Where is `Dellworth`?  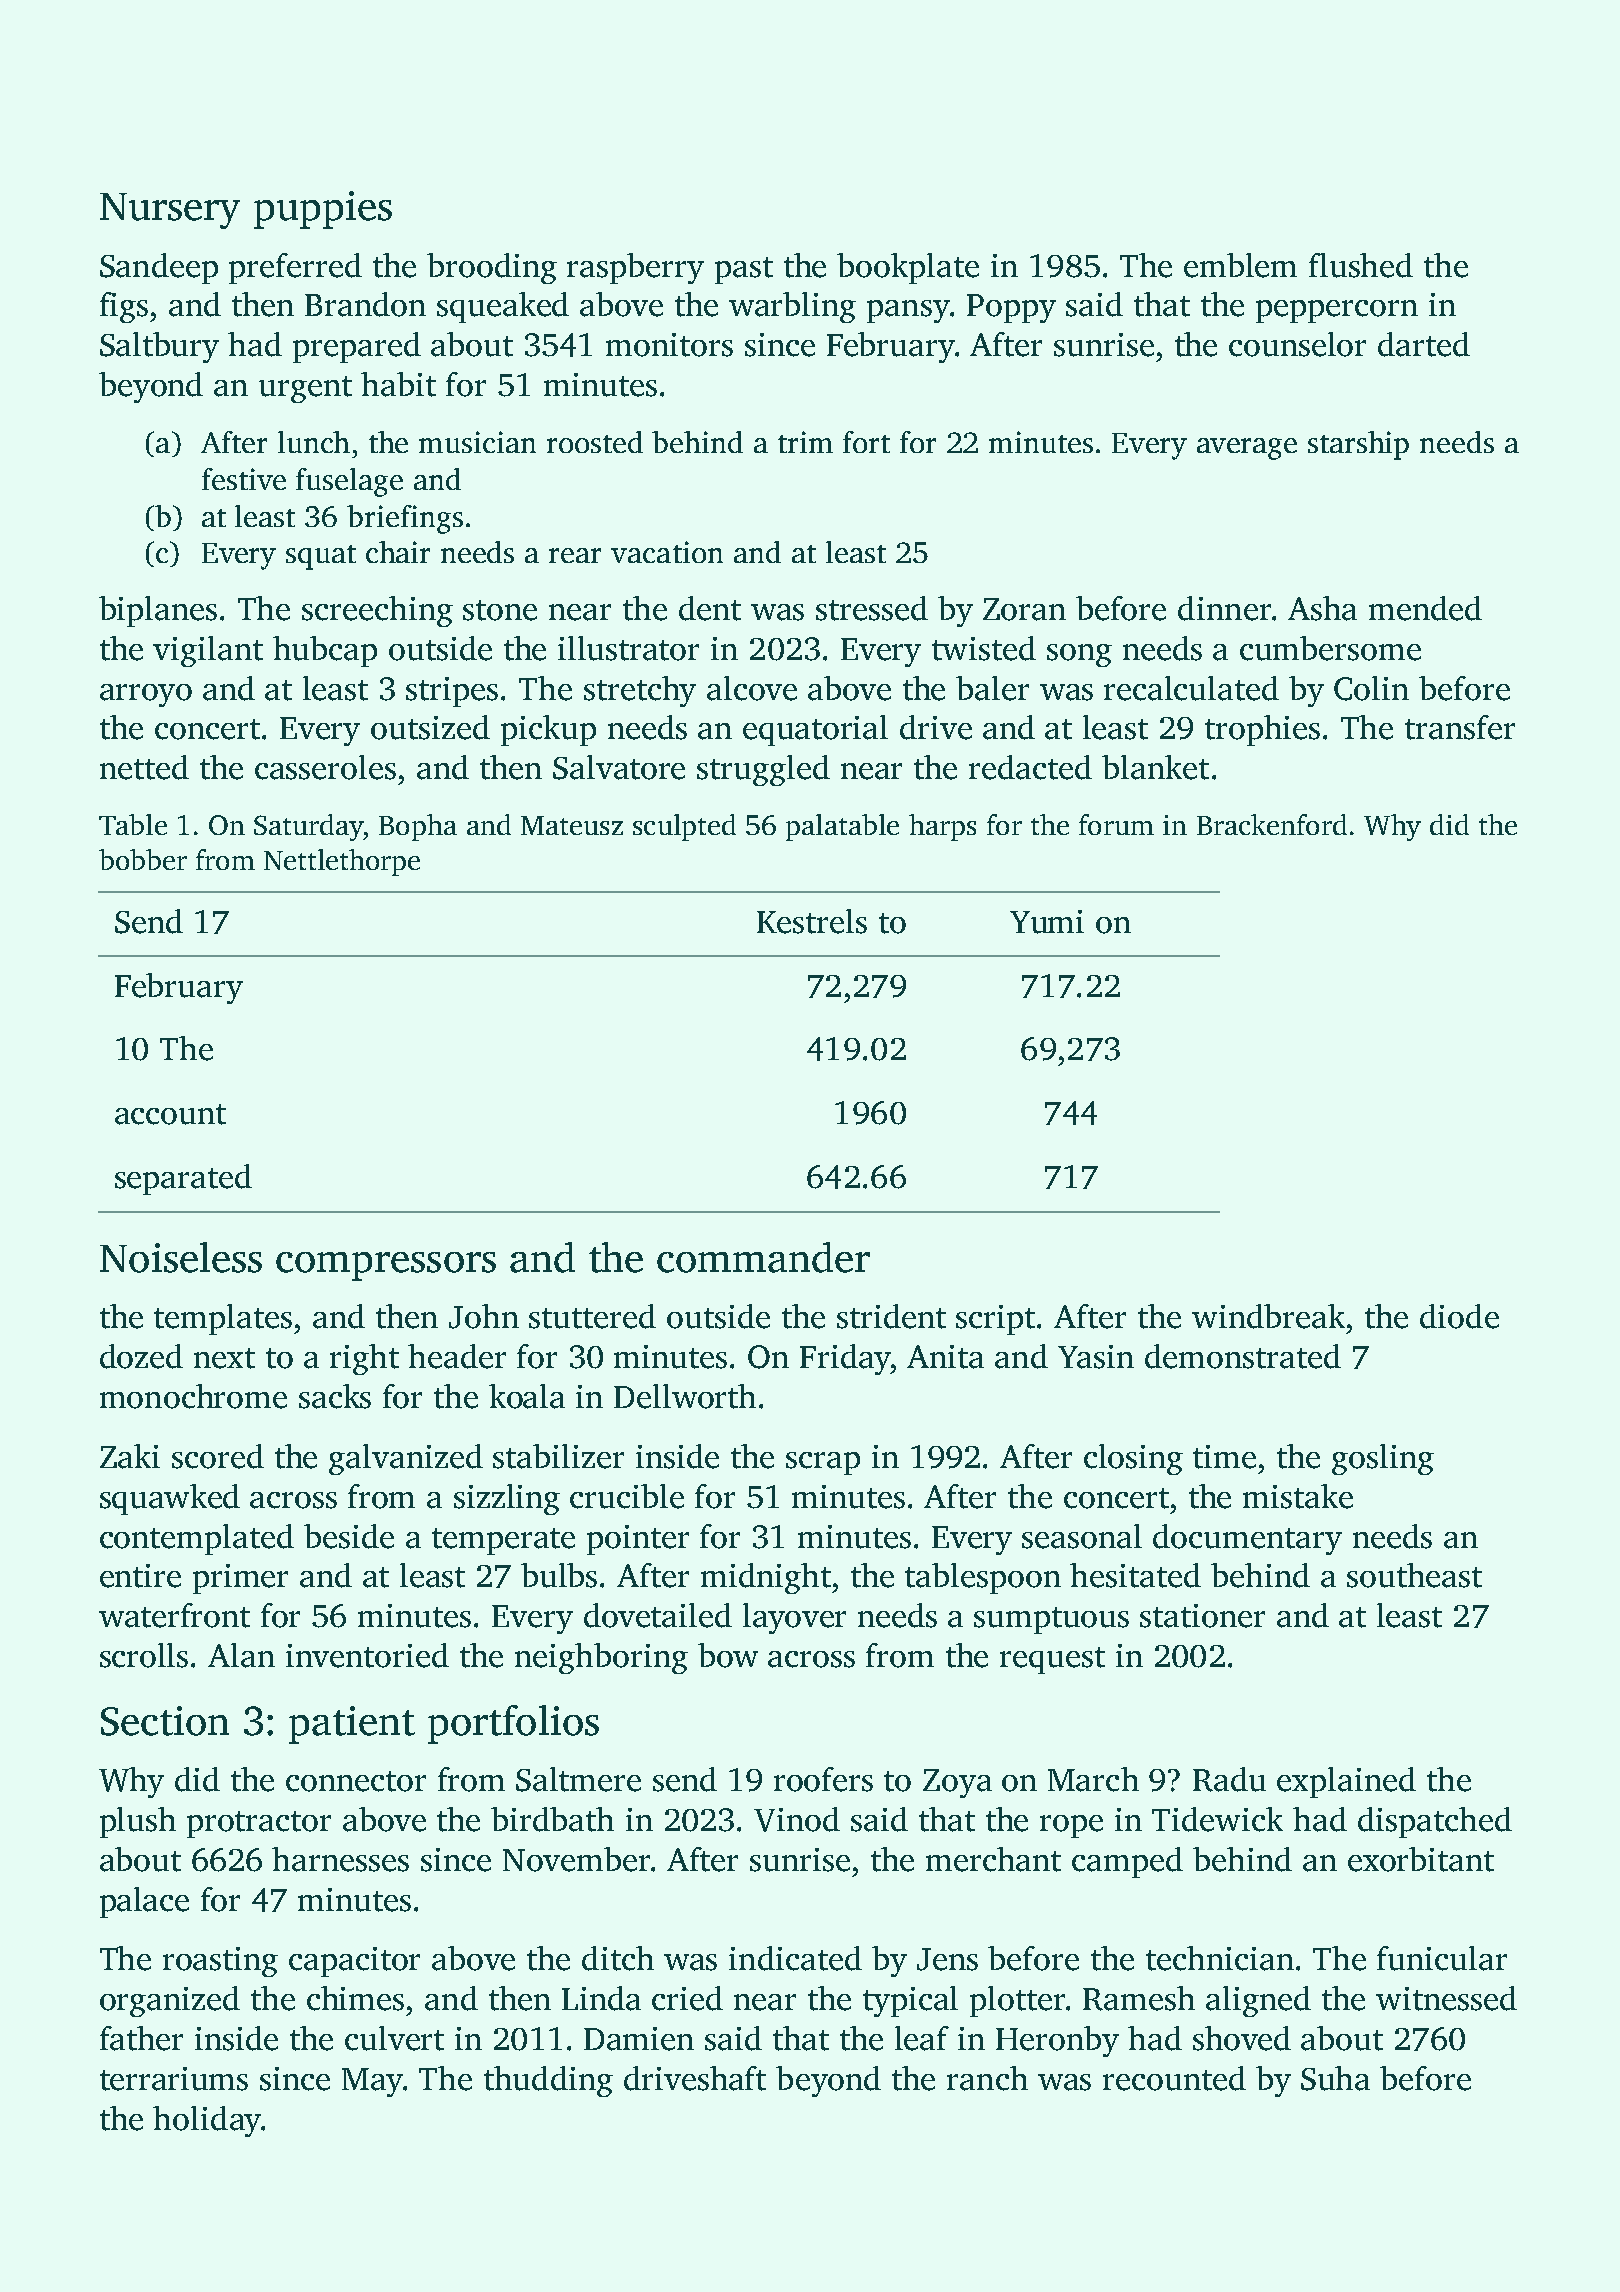 Dellworth is located at coordinates (685, 1396).
